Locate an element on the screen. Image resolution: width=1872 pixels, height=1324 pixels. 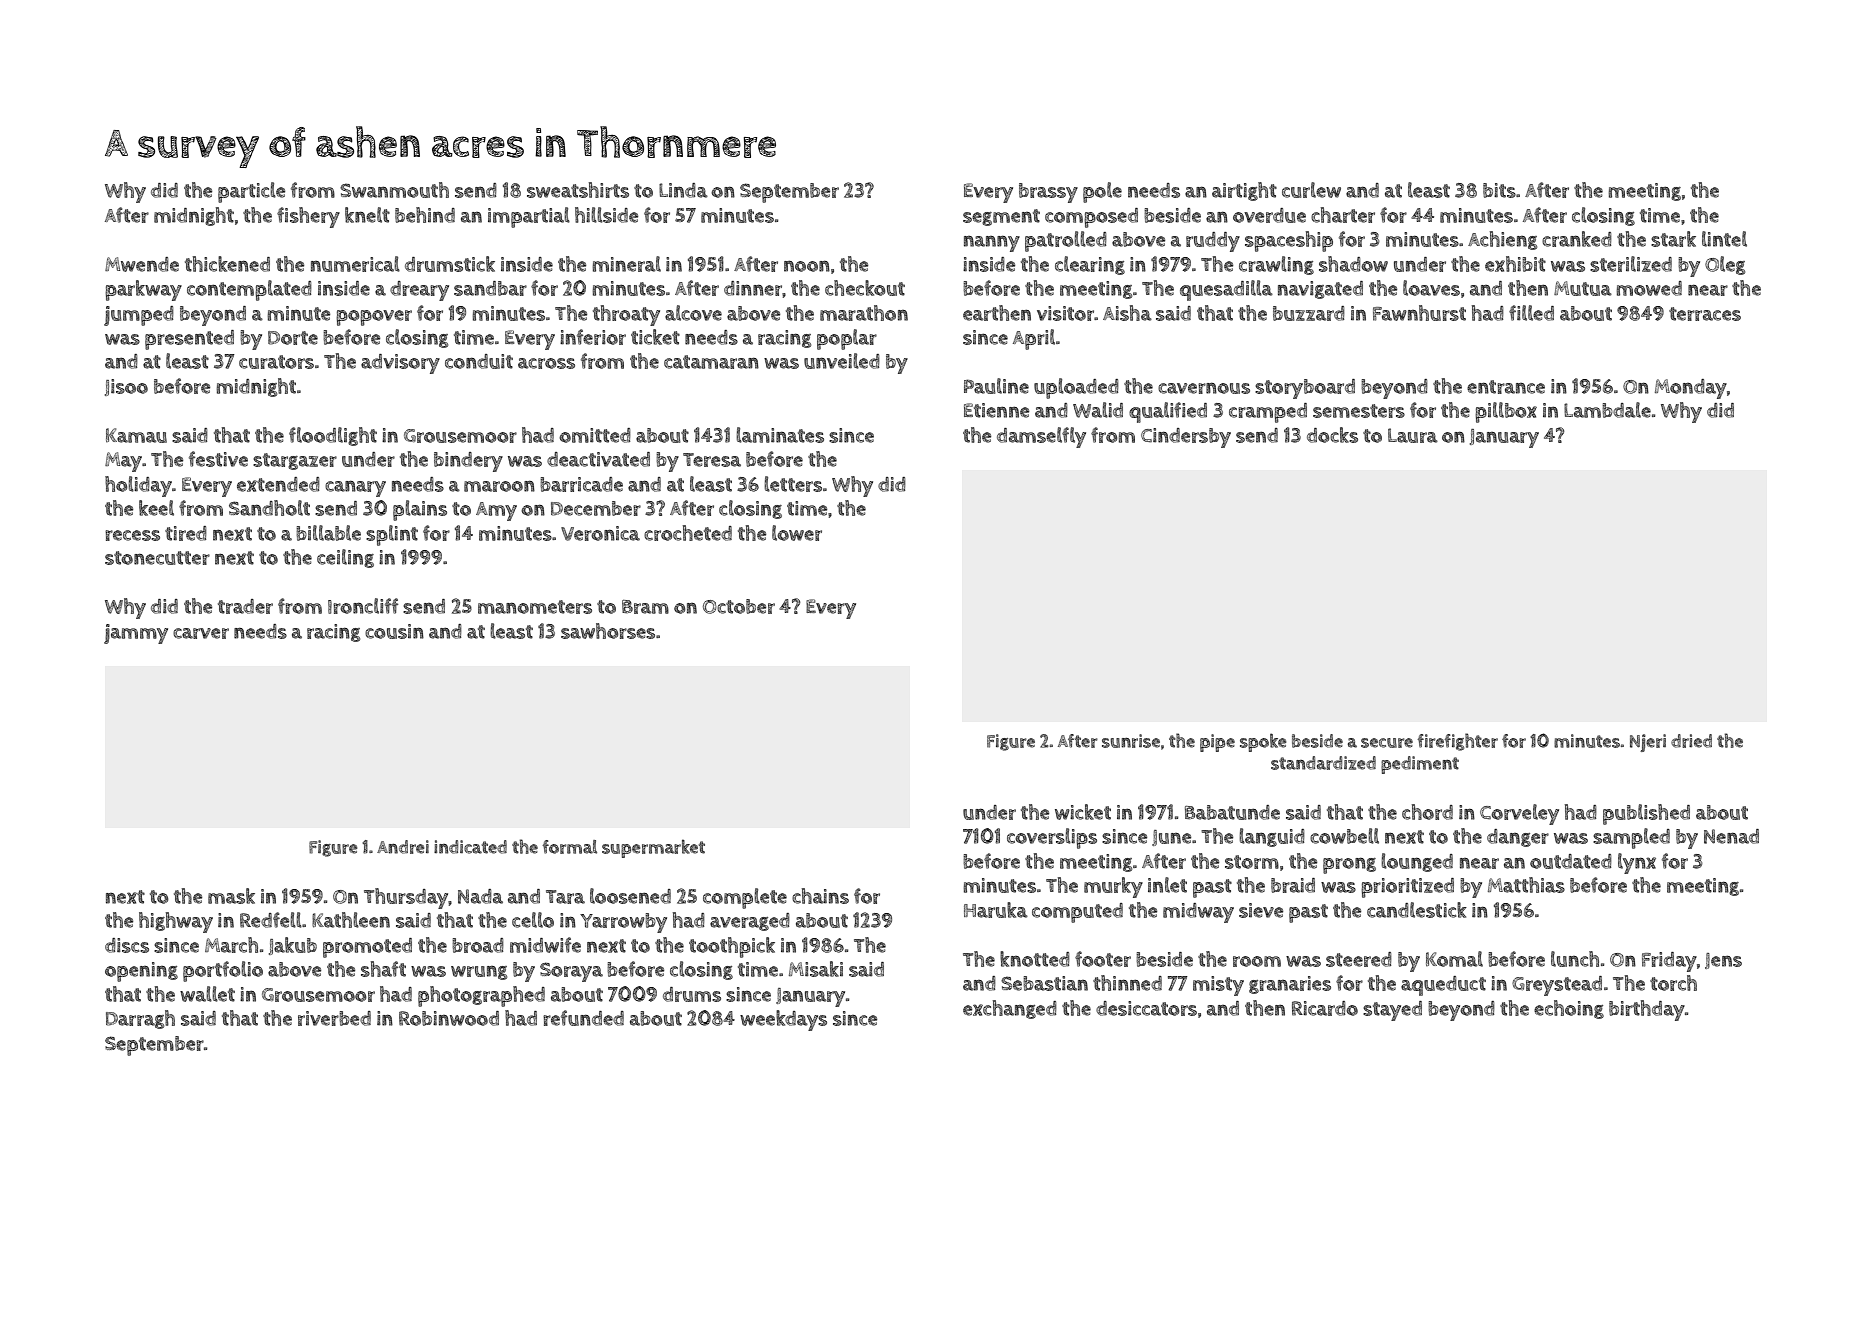
particle is located at coordinates (251, 192).
